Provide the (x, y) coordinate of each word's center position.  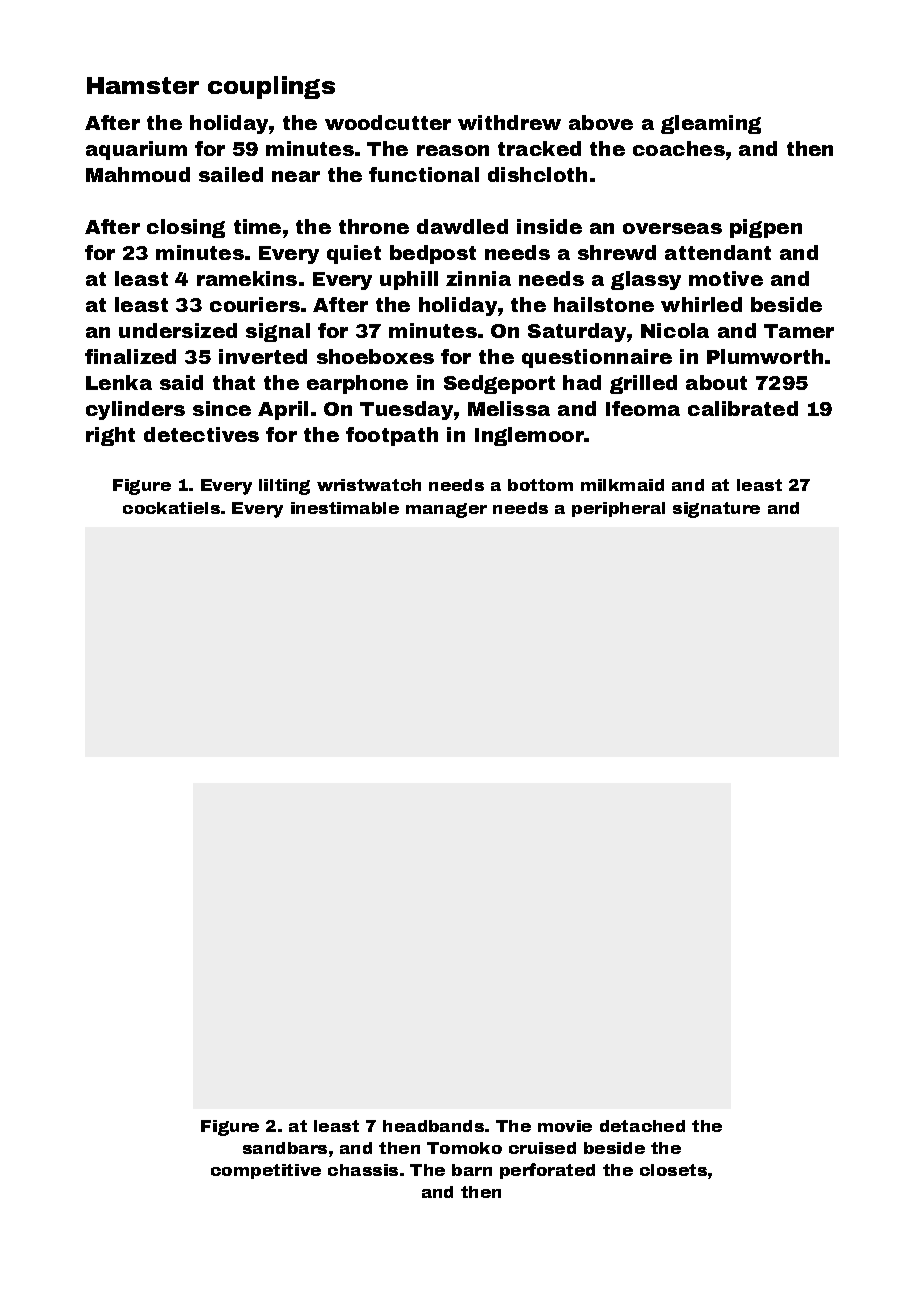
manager (446, 510)
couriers (255, 304)
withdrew (509, 122)
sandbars (285, 1148)
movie (565, 1126)
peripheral (618, 509)
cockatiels (171, 508)
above (601, 122)
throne (374, 226)
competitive (266, 1171)
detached (642, 1126)
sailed (231, 174)
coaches (679, 148)
